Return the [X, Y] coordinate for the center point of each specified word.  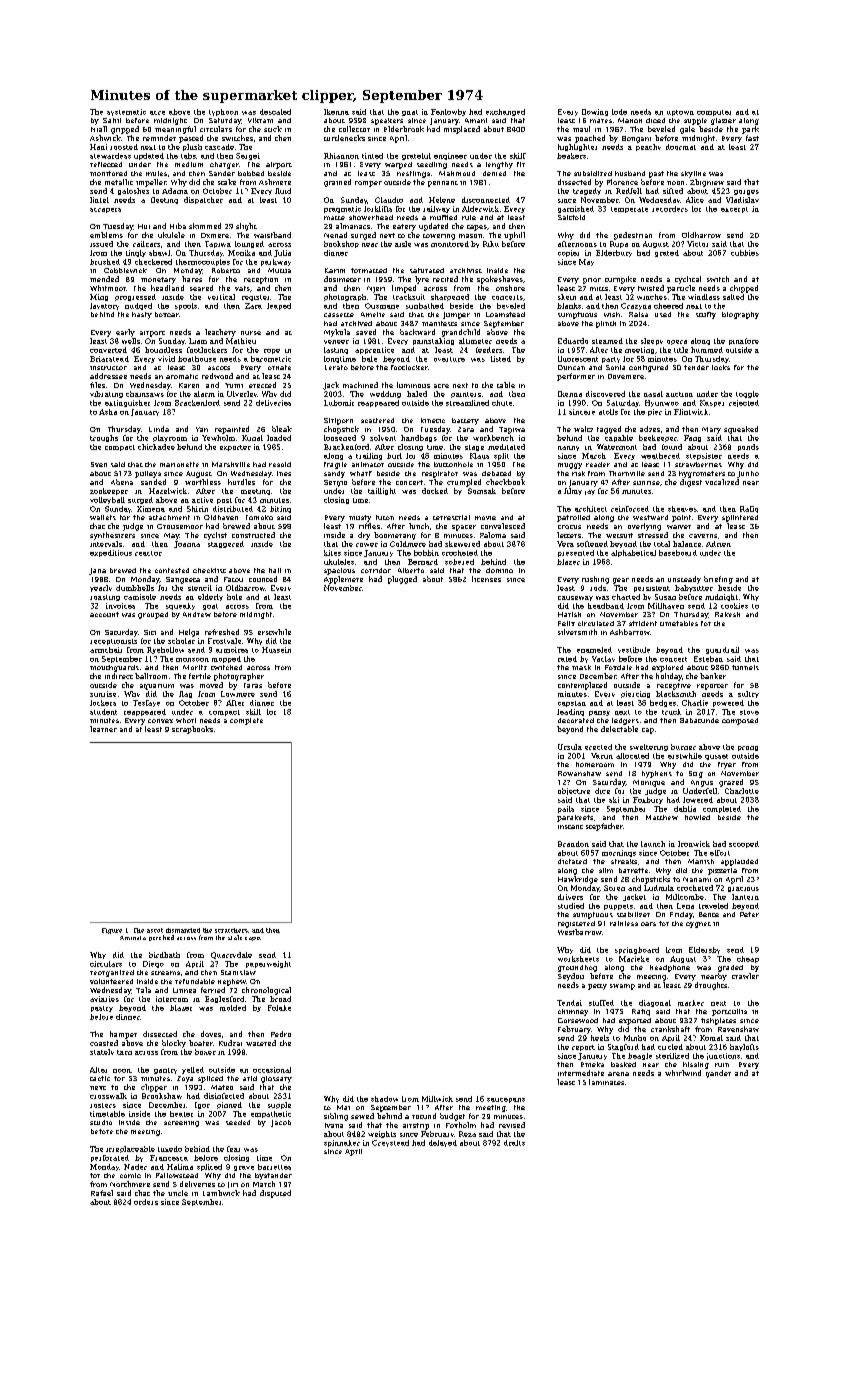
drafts [514, 1143]
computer [714, 113]
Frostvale [224, 641]
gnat [410, 113]
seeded [238, 1122]
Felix [566, 623]
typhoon [223, 112]
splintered [740, 518]
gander [718, 1074]
